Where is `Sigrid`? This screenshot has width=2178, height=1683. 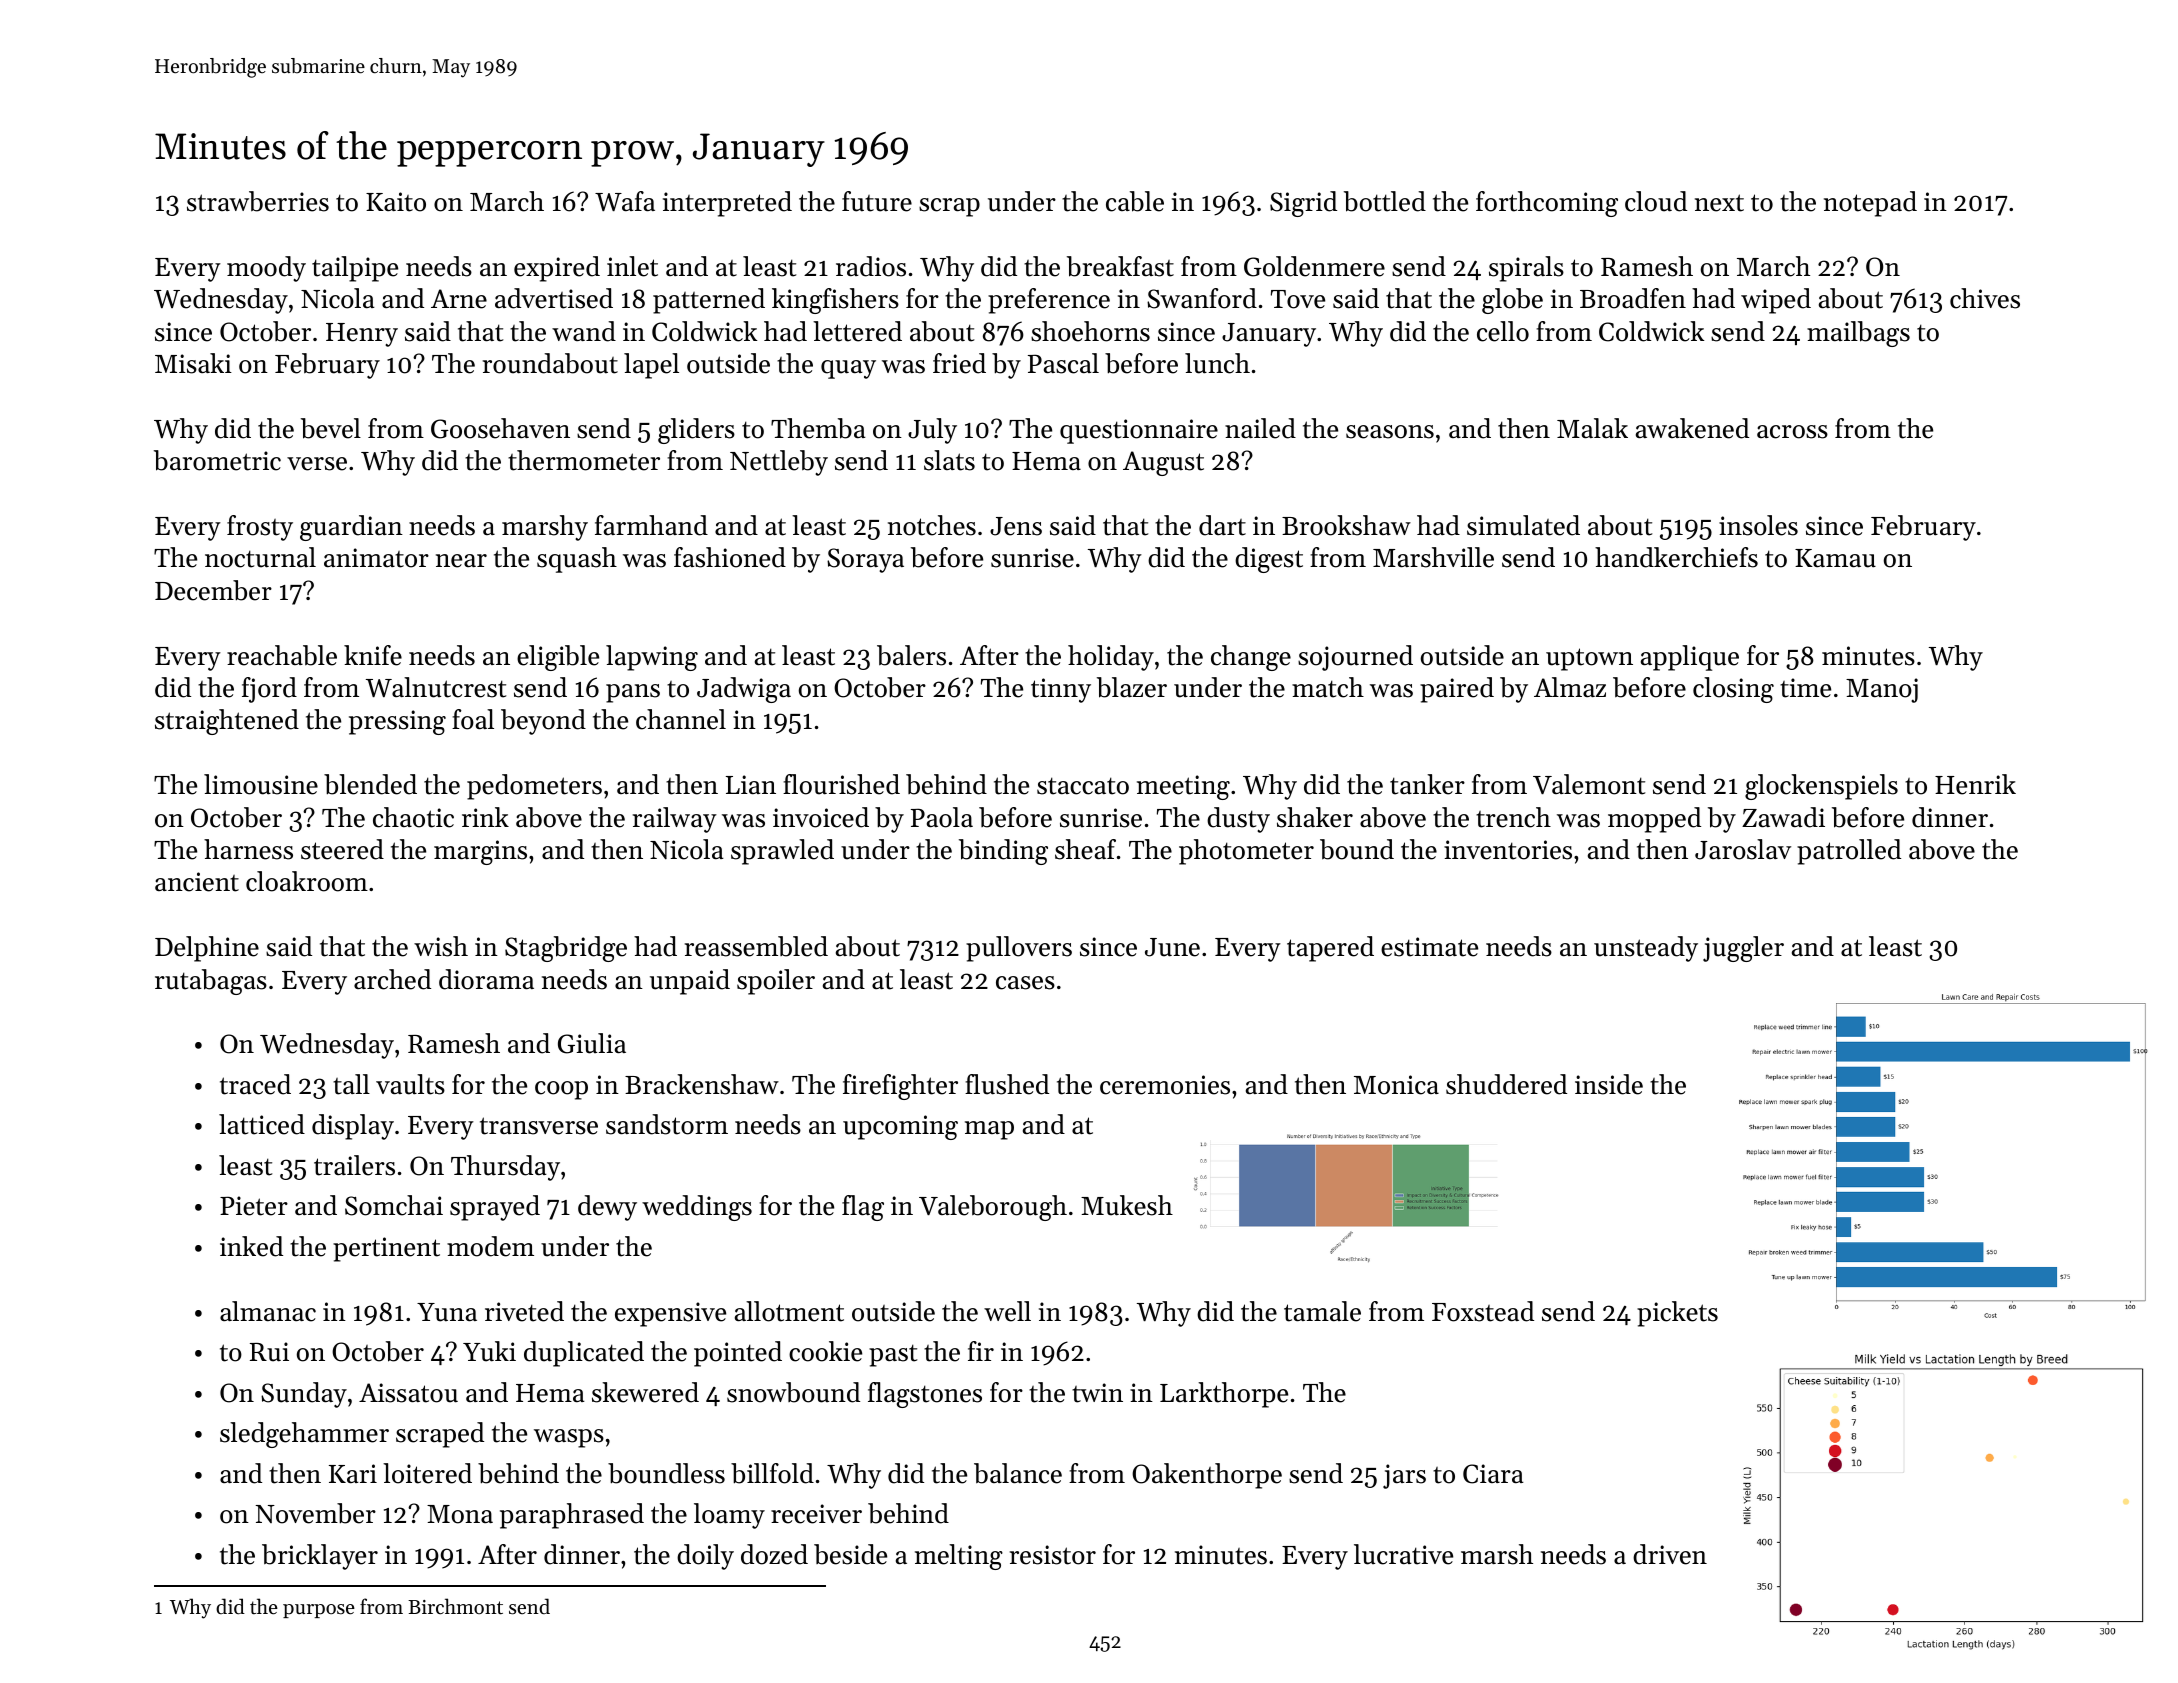
Sigrid is located at coordinates (1303, 204).
